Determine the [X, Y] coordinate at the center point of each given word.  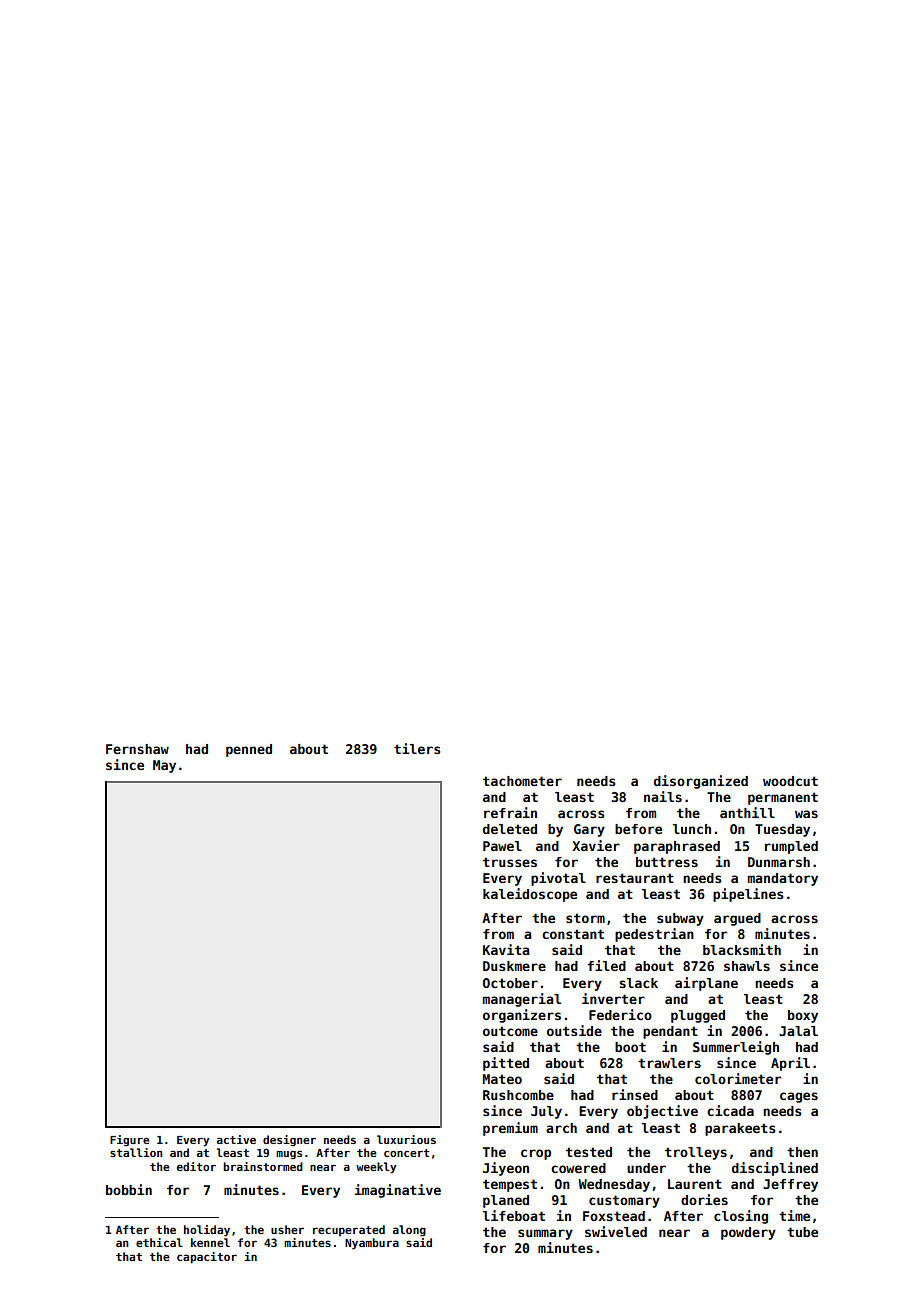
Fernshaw [137, 749]
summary [545, 1234]
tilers [417, 748]
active [236, 1139]
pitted [506, 1064]
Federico [620, 1014]
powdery [748, 1233]
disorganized [701, 782]
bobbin [129, 1189]
